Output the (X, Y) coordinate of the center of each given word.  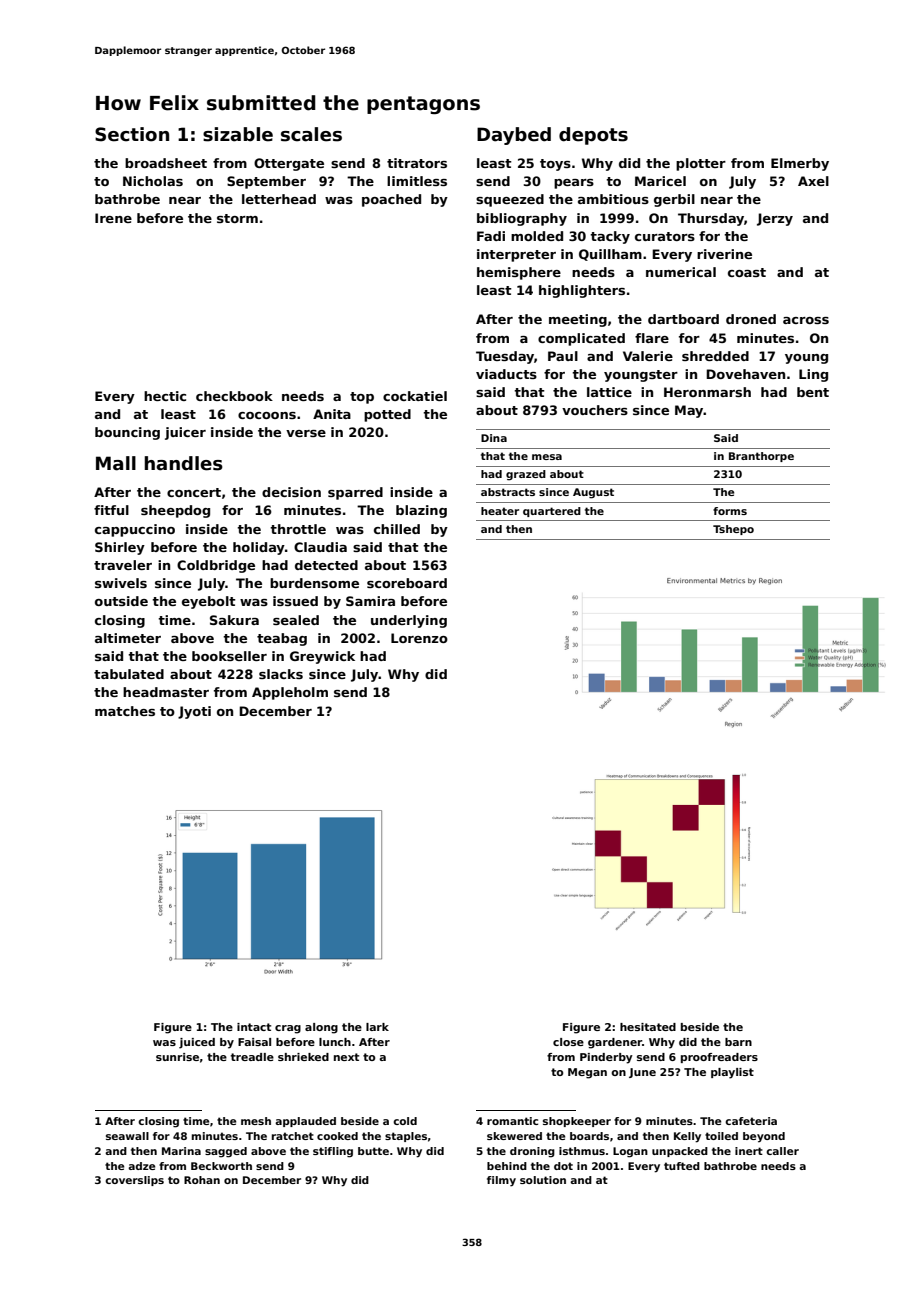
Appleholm (290, 693)
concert (194, 492)
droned (751, 319)
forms (730, 511)
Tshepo (733, 530)
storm (237, 218)
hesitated (648, 1027)
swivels (121, 583)
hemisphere (519, 273)
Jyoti (194, 712)
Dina (494, 438)
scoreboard (407, 583)
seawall (127, 1136)
